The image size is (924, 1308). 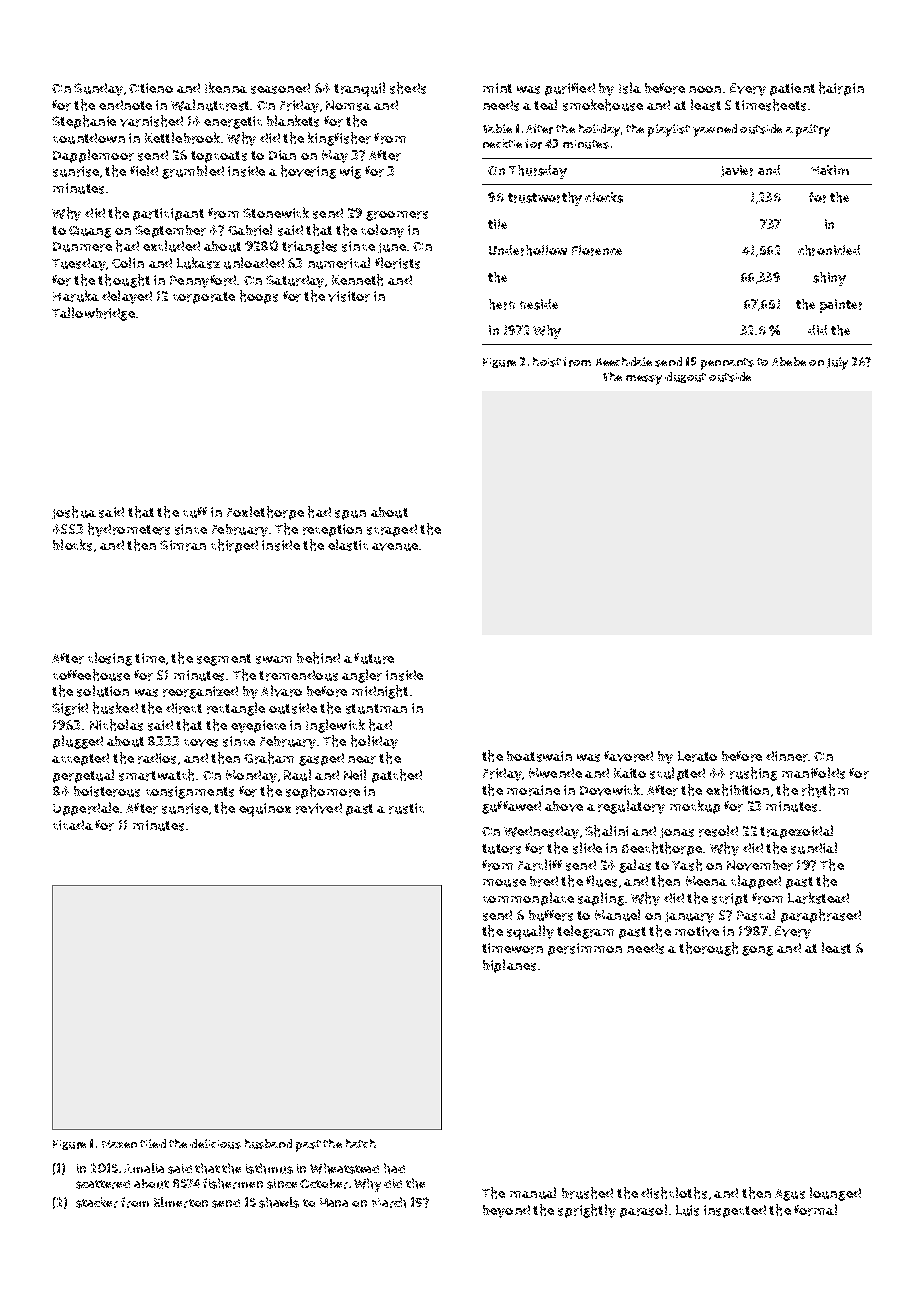 I want to click on hoist, so click(x=547, y=362).
